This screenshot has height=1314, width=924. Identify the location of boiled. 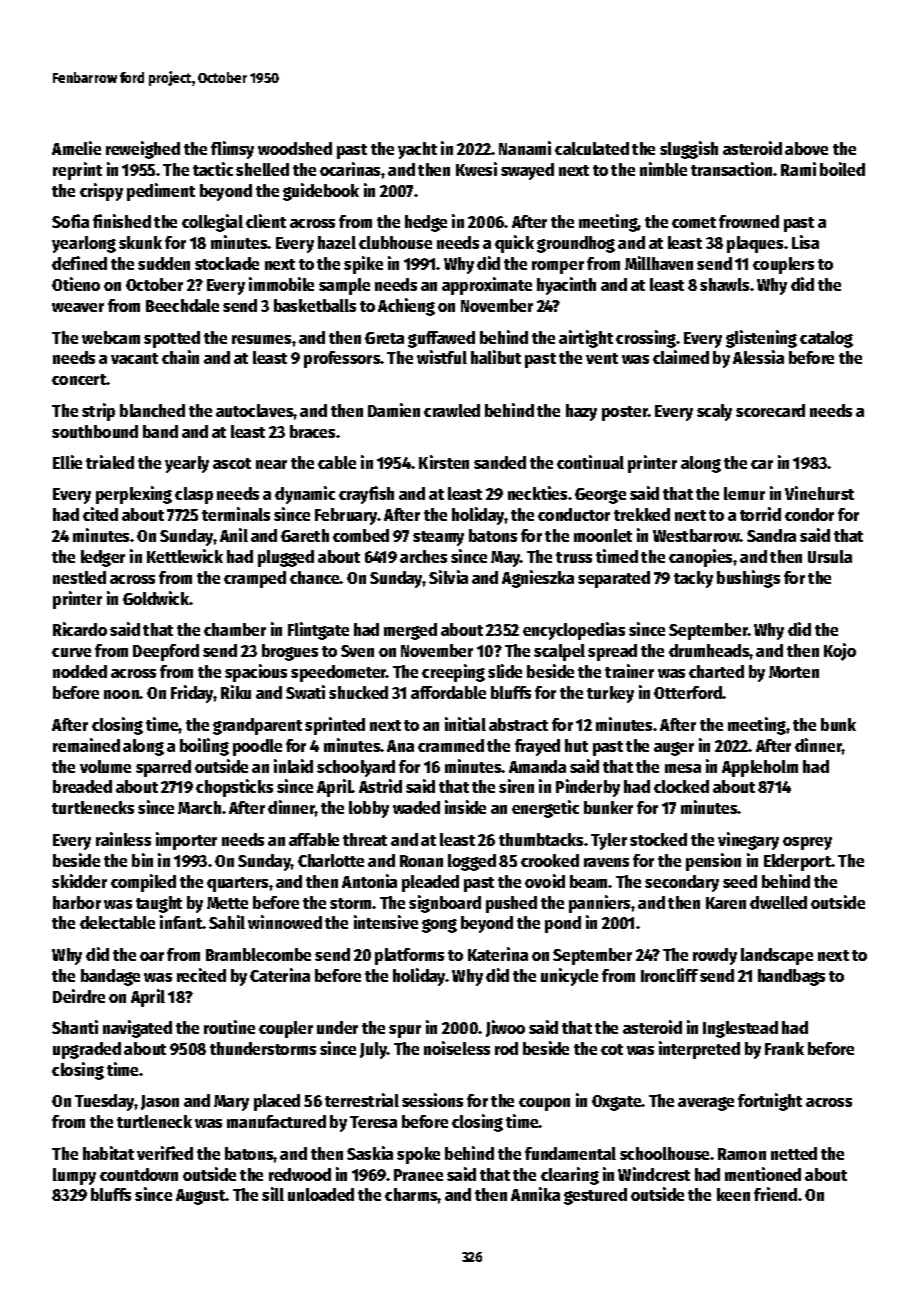
(842, 169).
